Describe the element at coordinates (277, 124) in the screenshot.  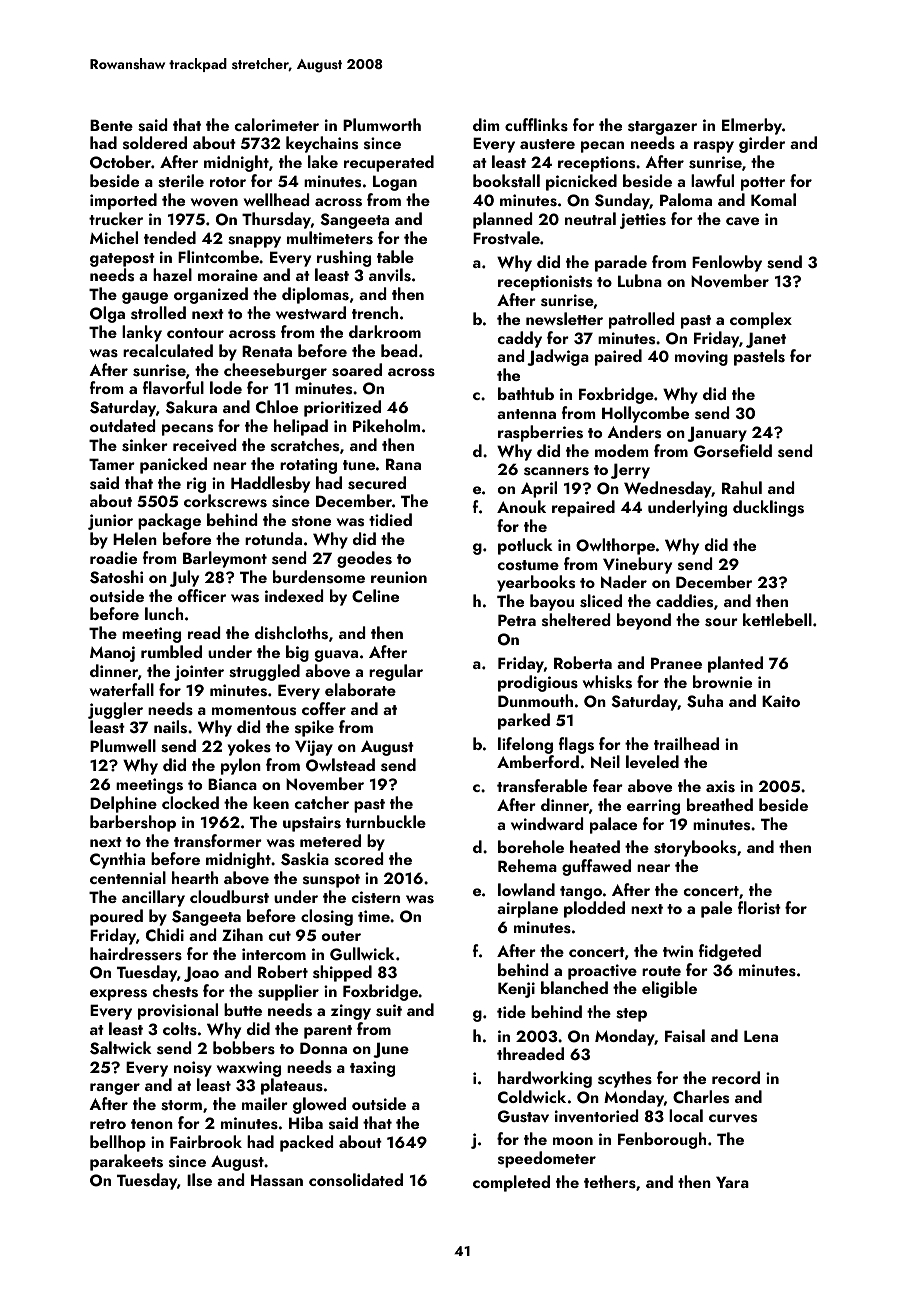
I see `calorimeter` at that location.
